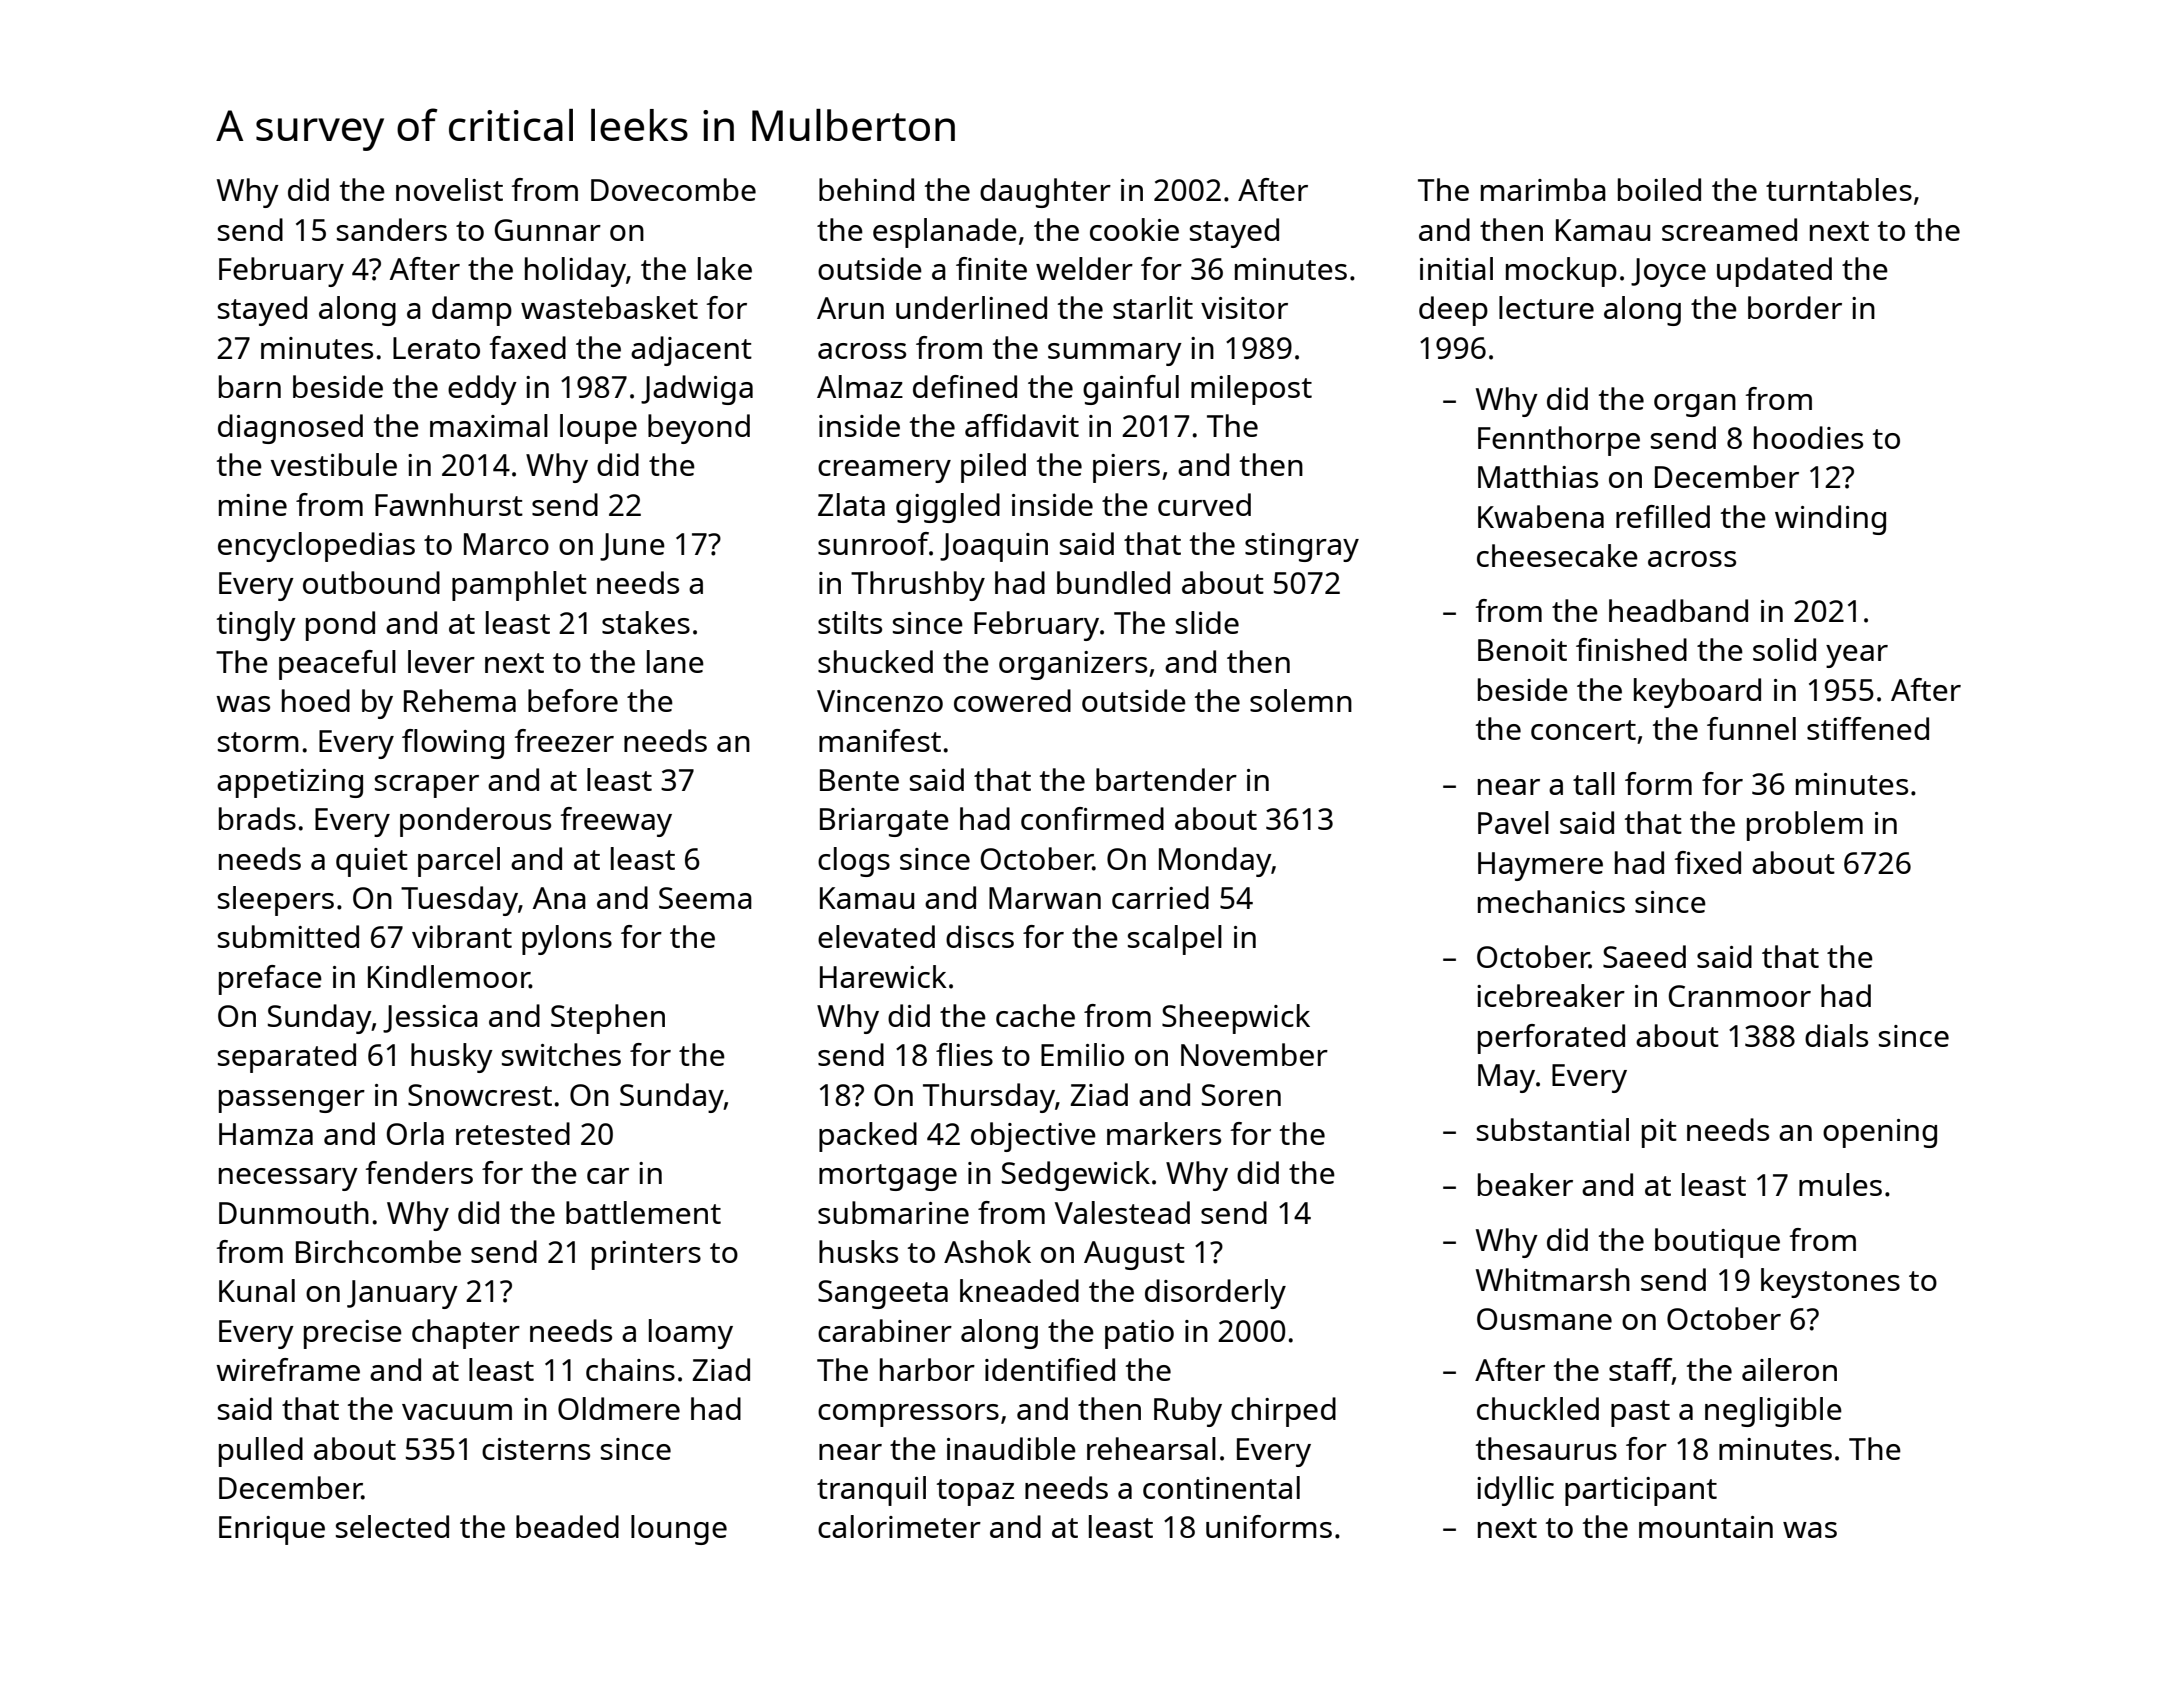 Image resolution: width=2178 pixels, height=1683 pixels. What do you see at coordinates (1221, 1487) in the image?
I see `continental` at bounding box center [1221, 1487].
